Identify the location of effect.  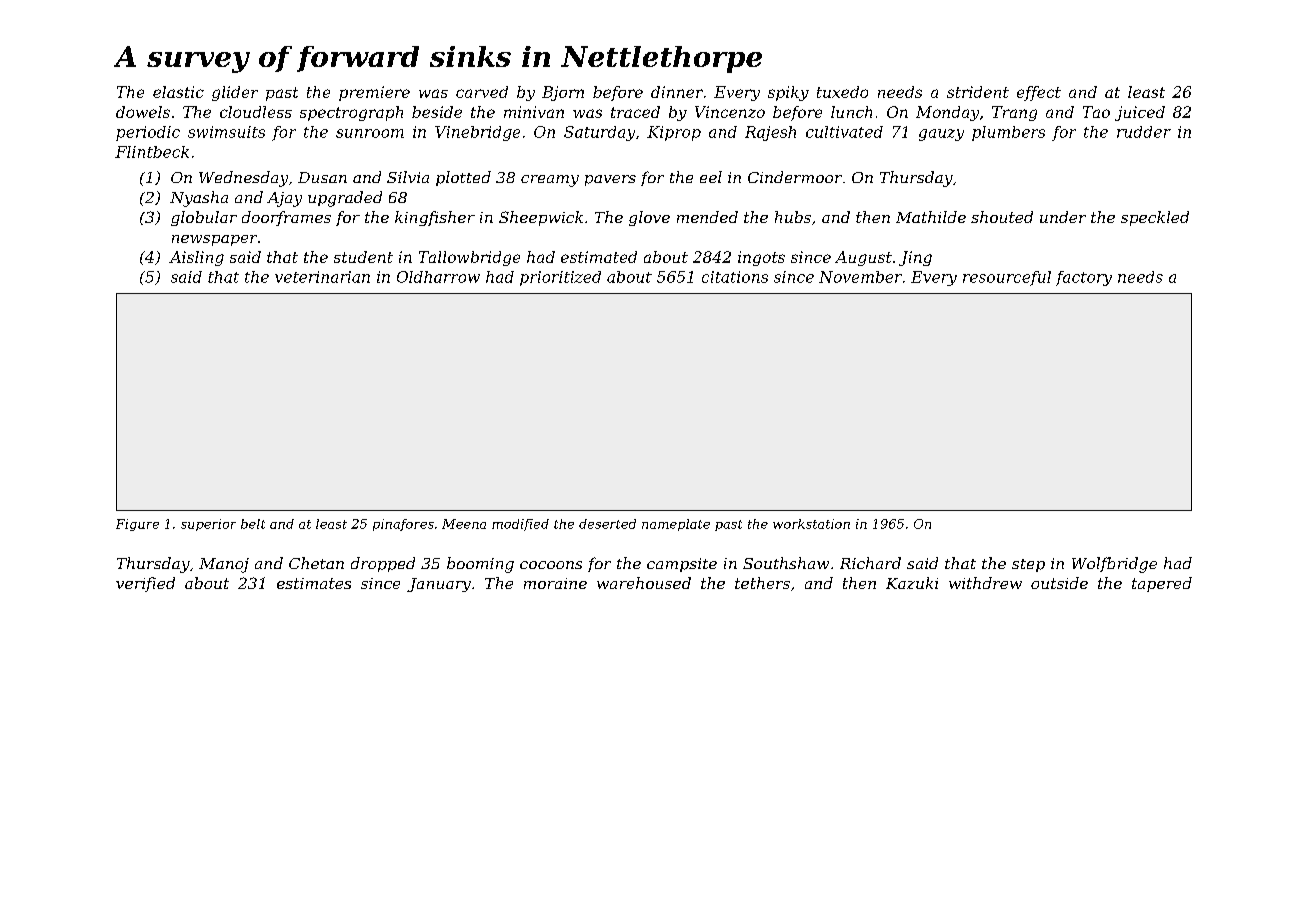
(1039, 93).
